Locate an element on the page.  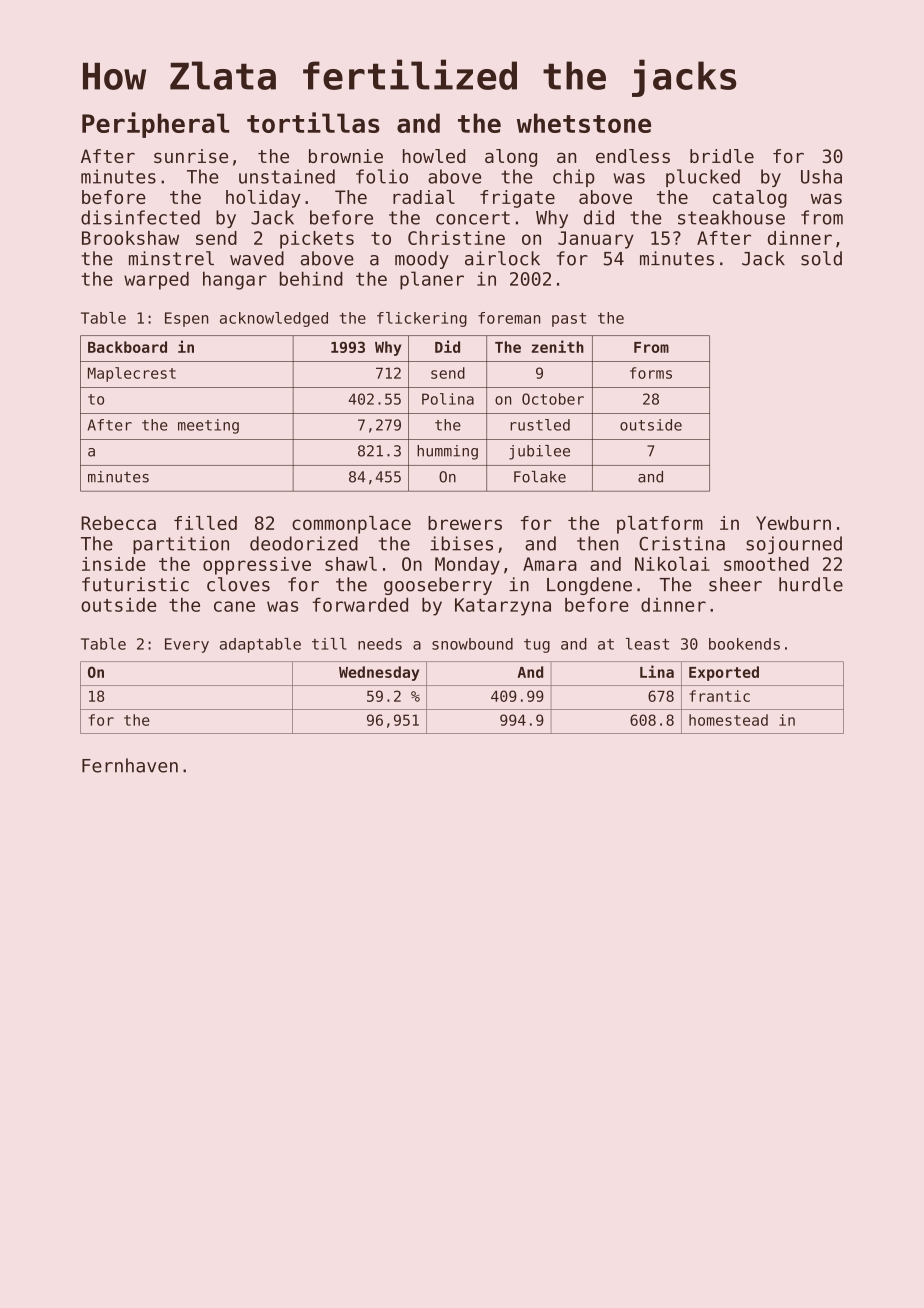
sheer is located at coordinates (735, 584).
